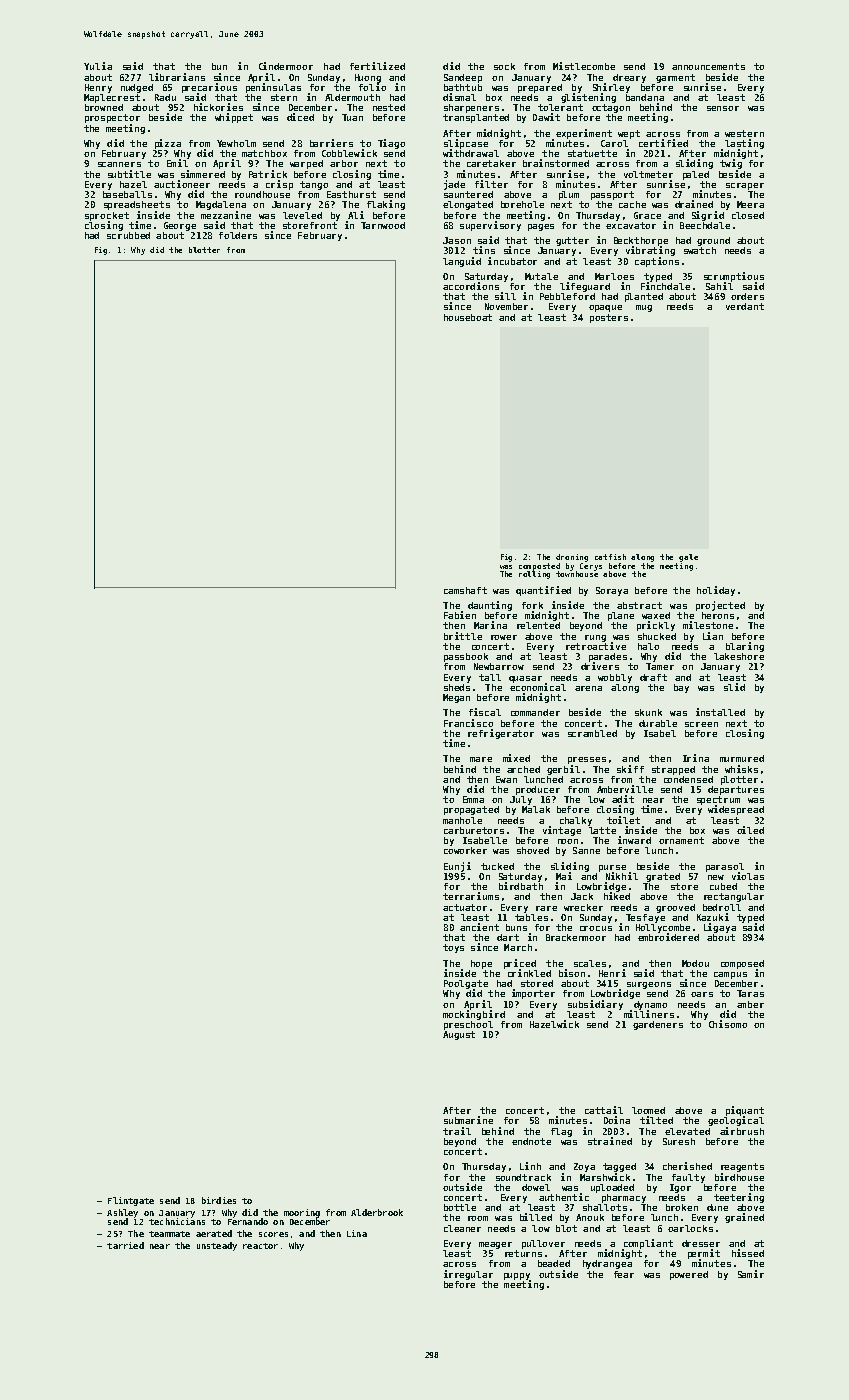 This screenshot has width=849, height=1400. I want to click on composted, so click(539, 567).
